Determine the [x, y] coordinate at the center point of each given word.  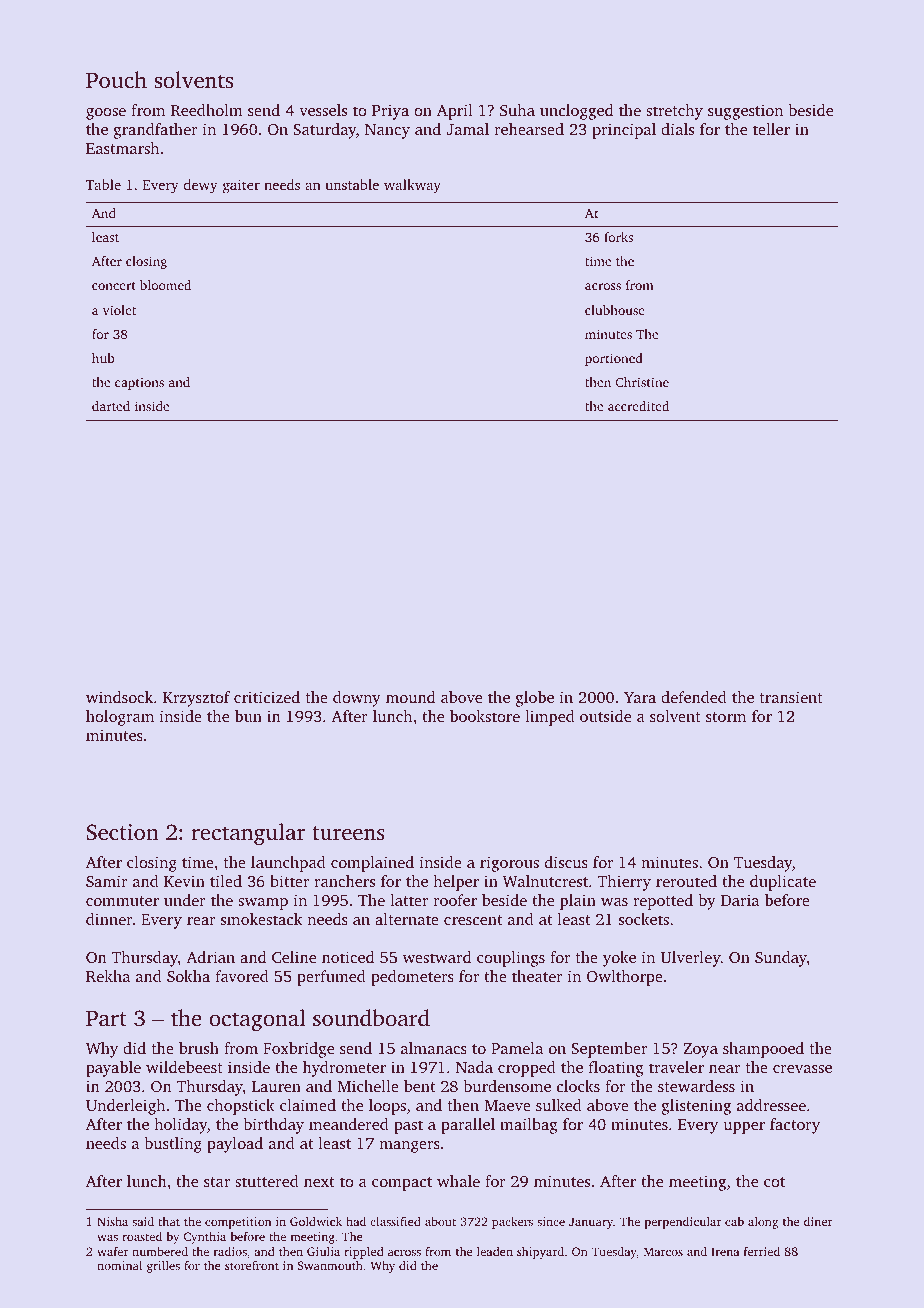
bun [248, 716]
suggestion [745, 112]
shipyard [540, 1253]
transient [791, 697]
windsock [119, 697]
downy [357, 699]
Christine [642, 382]
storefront [252, 1265]
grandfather [156, 131]
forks [618, 237]
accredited [638, 406]
